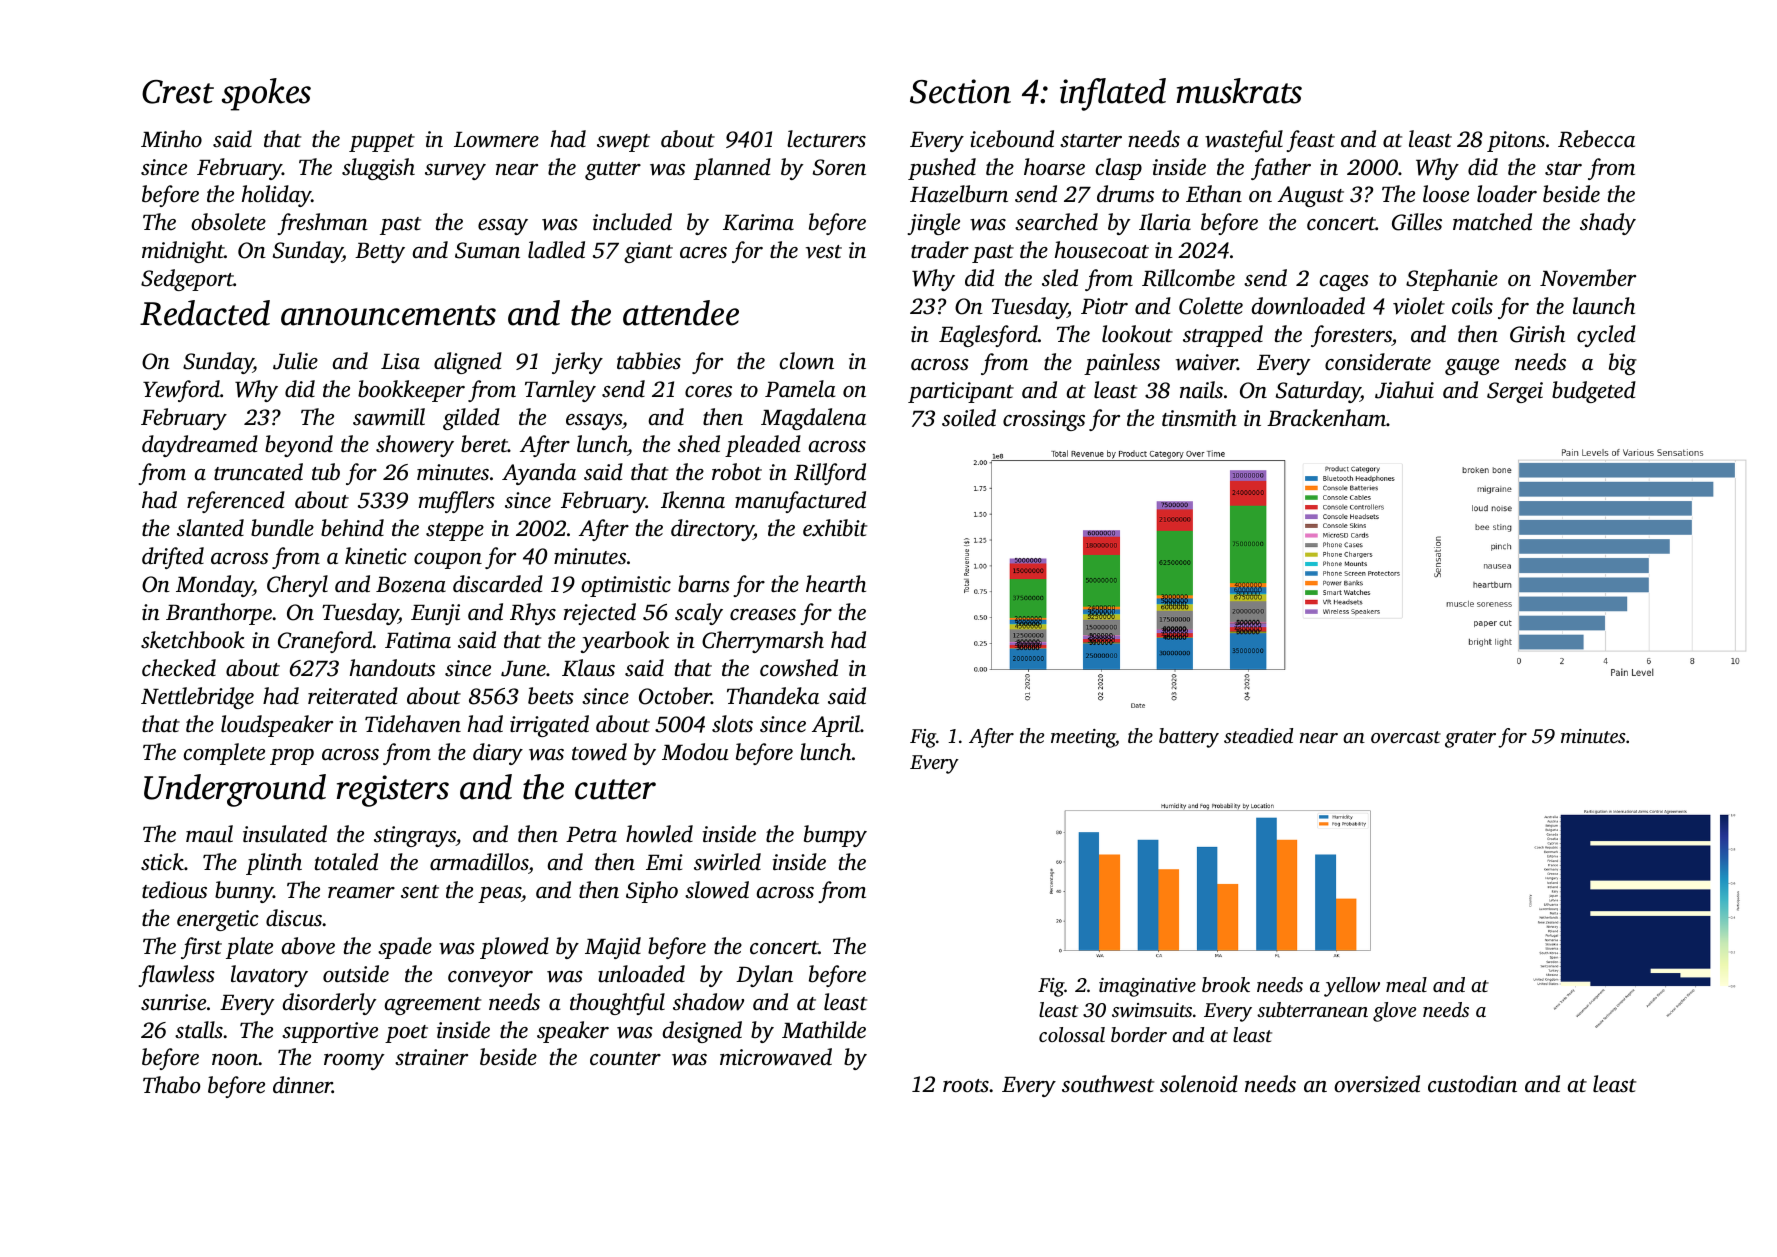  What do you see at coordinates (1239, 91) in the screenshot?
I see `muskrats` at bounding box center [1239, 91].
